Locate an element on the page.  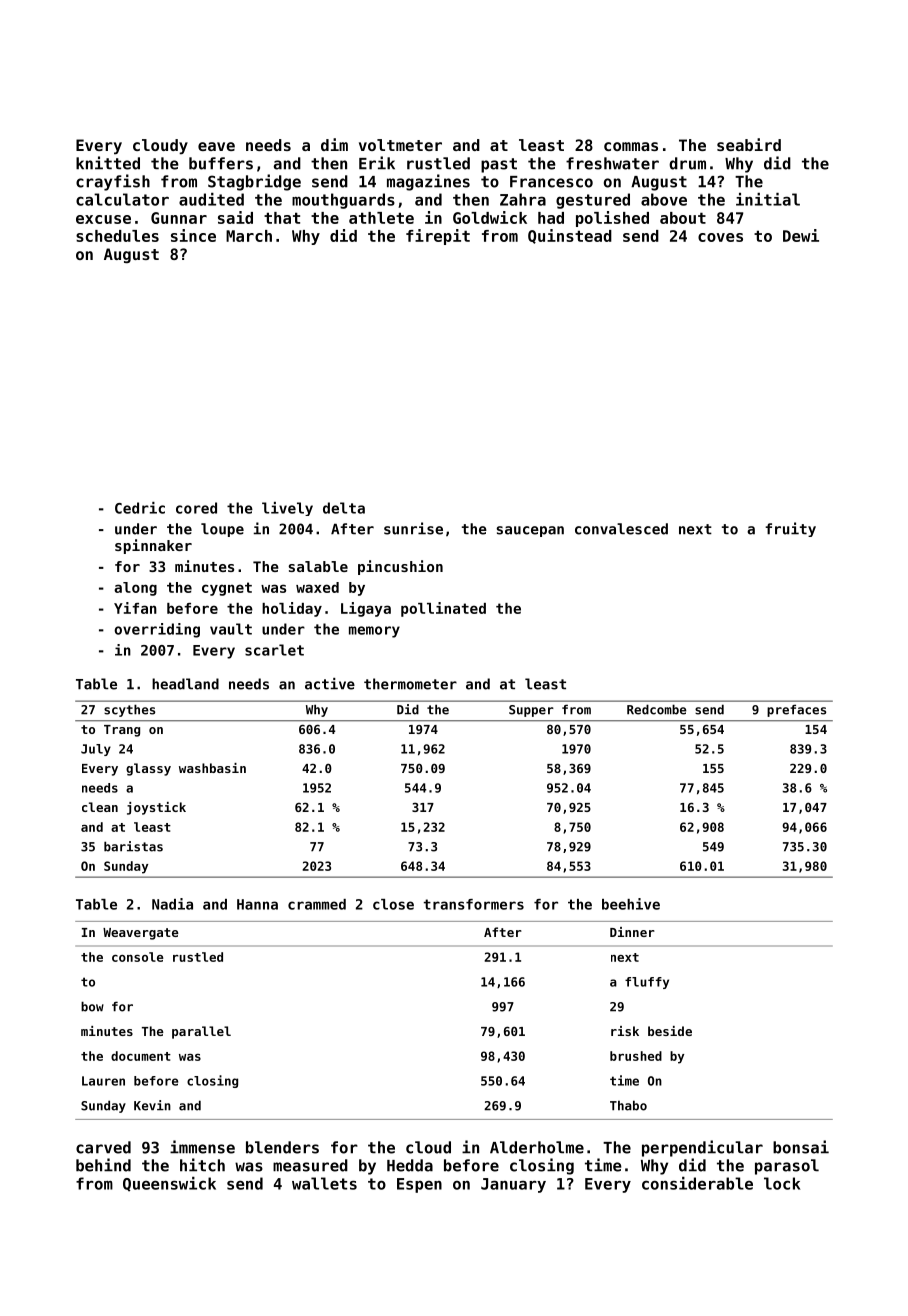
lock is located at coordinates (782, 1183).
